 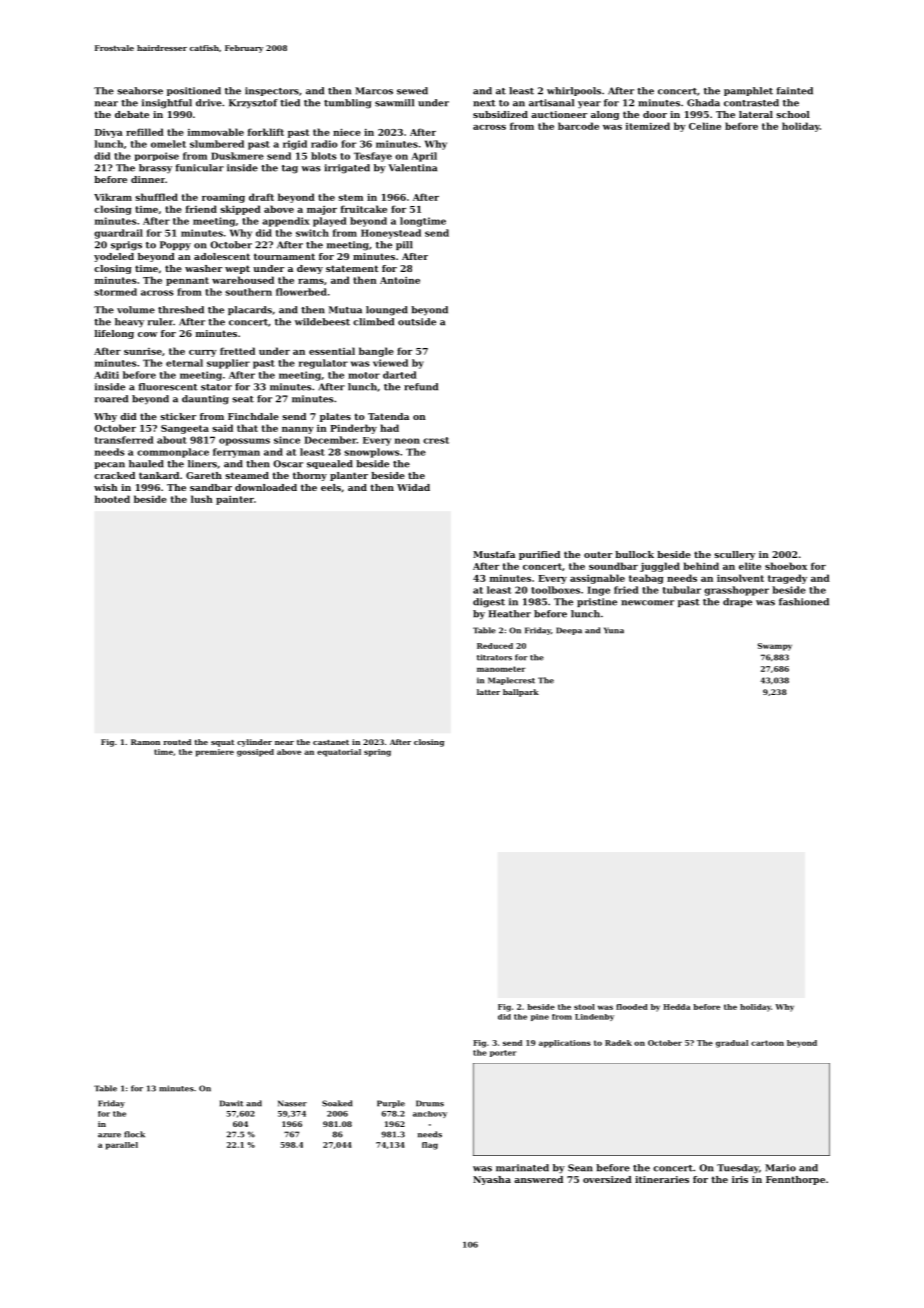 I want to click on Reduced, so click(x=495, y=646).
